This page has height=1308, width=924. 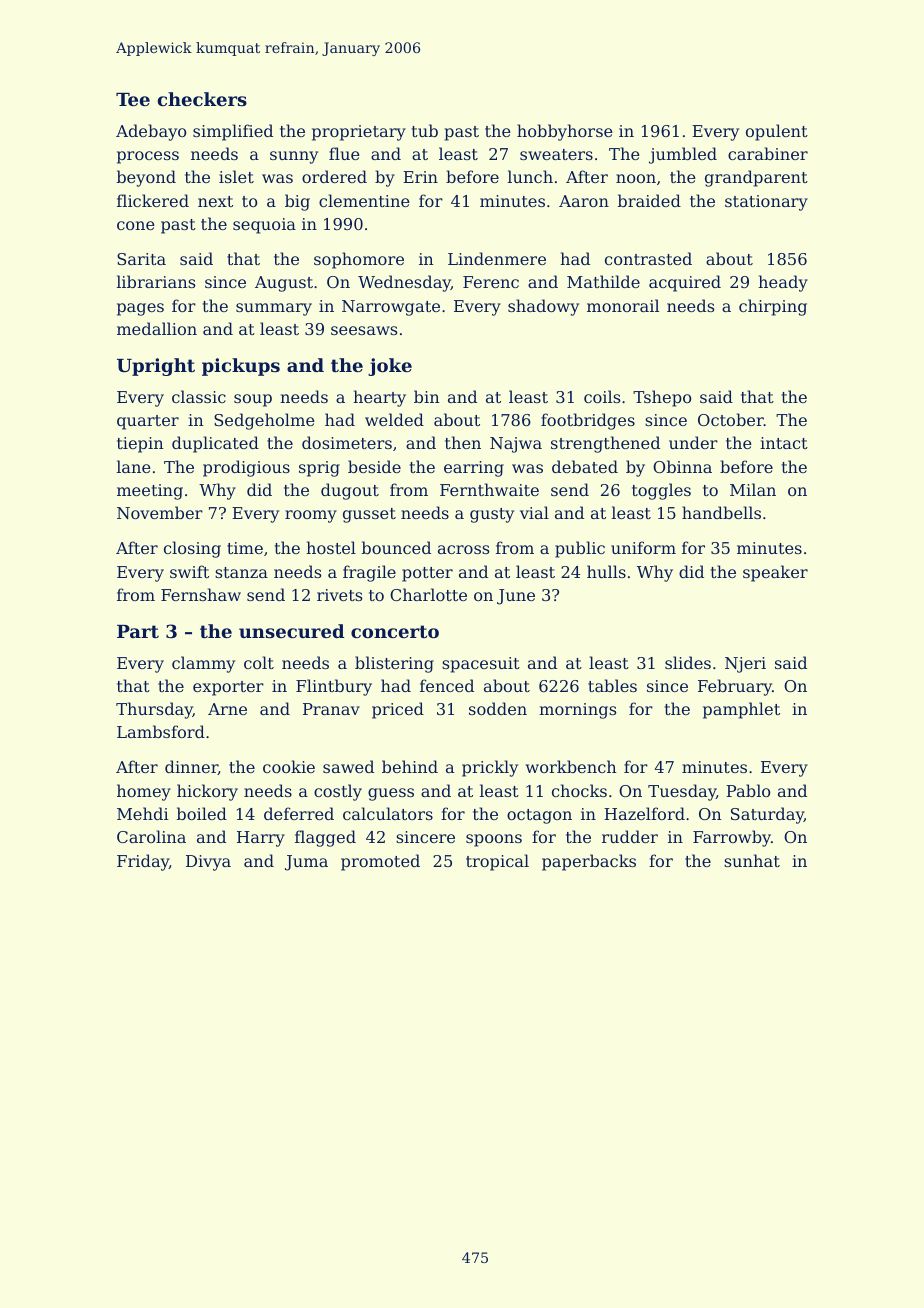 What do you see at coordinates (199, 396) in the page?
I see `classic` at bounding box center [199, 396].
